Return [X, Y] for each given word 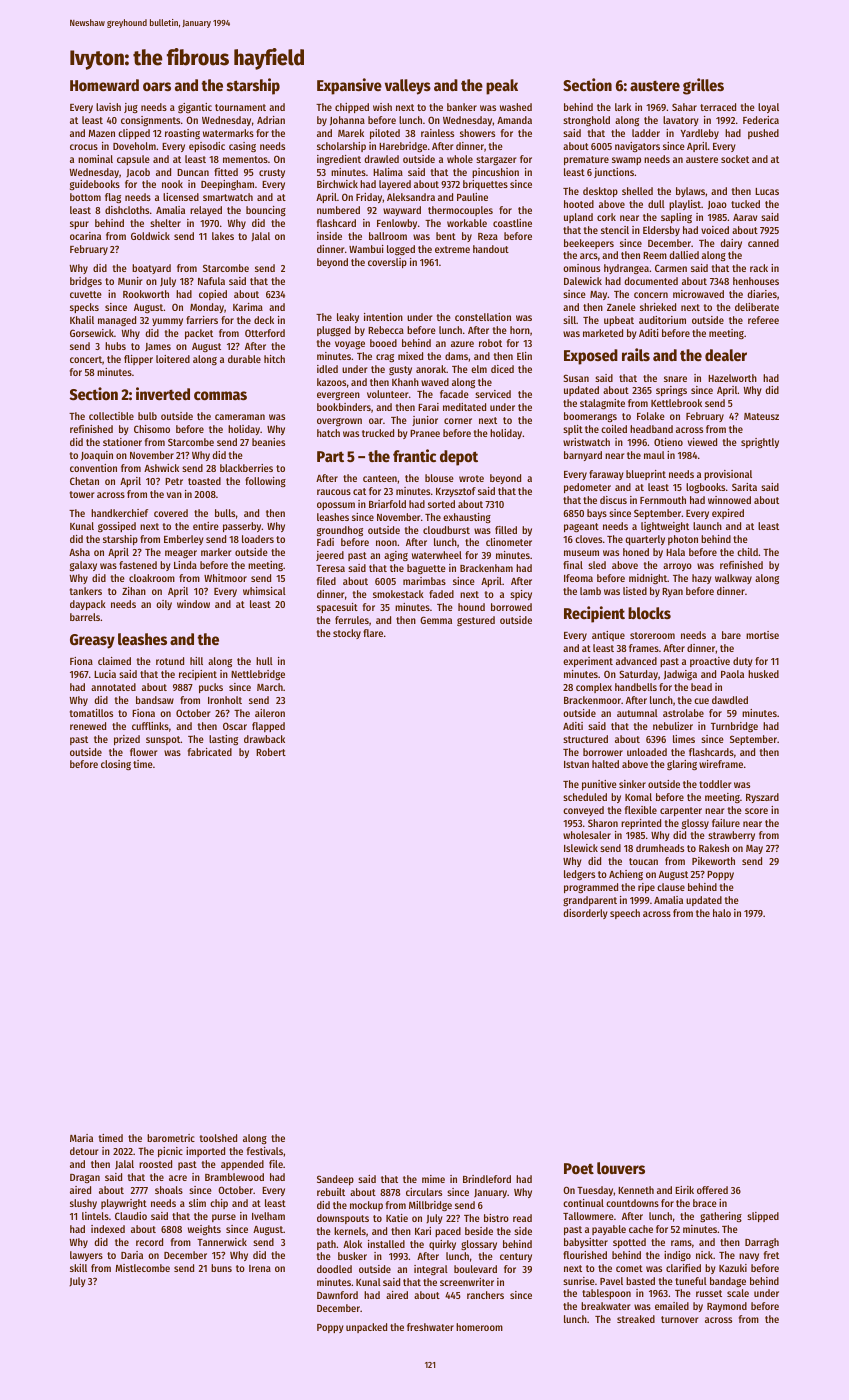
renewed [88, 726]
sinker [632, 784]
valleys [408, 87]
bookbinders [344, 407]
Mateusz [761, 416]
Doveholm [134, 146]
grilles [703, 86]
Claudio [131, 1216]
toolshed [218, 1138]
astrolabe [683, 713]
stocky [347, 634]
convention [93, 468]
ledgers [579, 875]
